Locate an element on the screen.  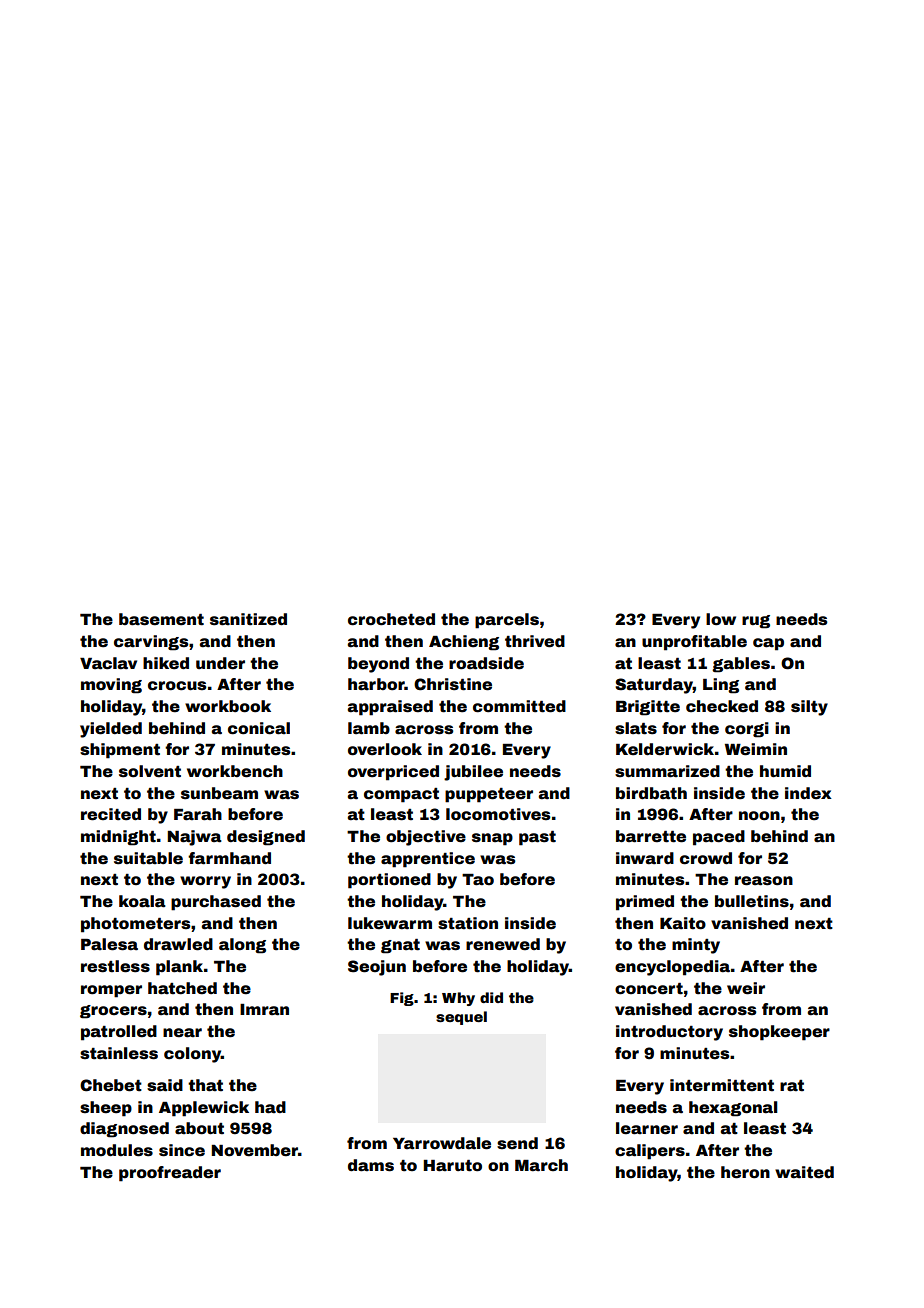
dams is located at coordinates (371, 1165).
